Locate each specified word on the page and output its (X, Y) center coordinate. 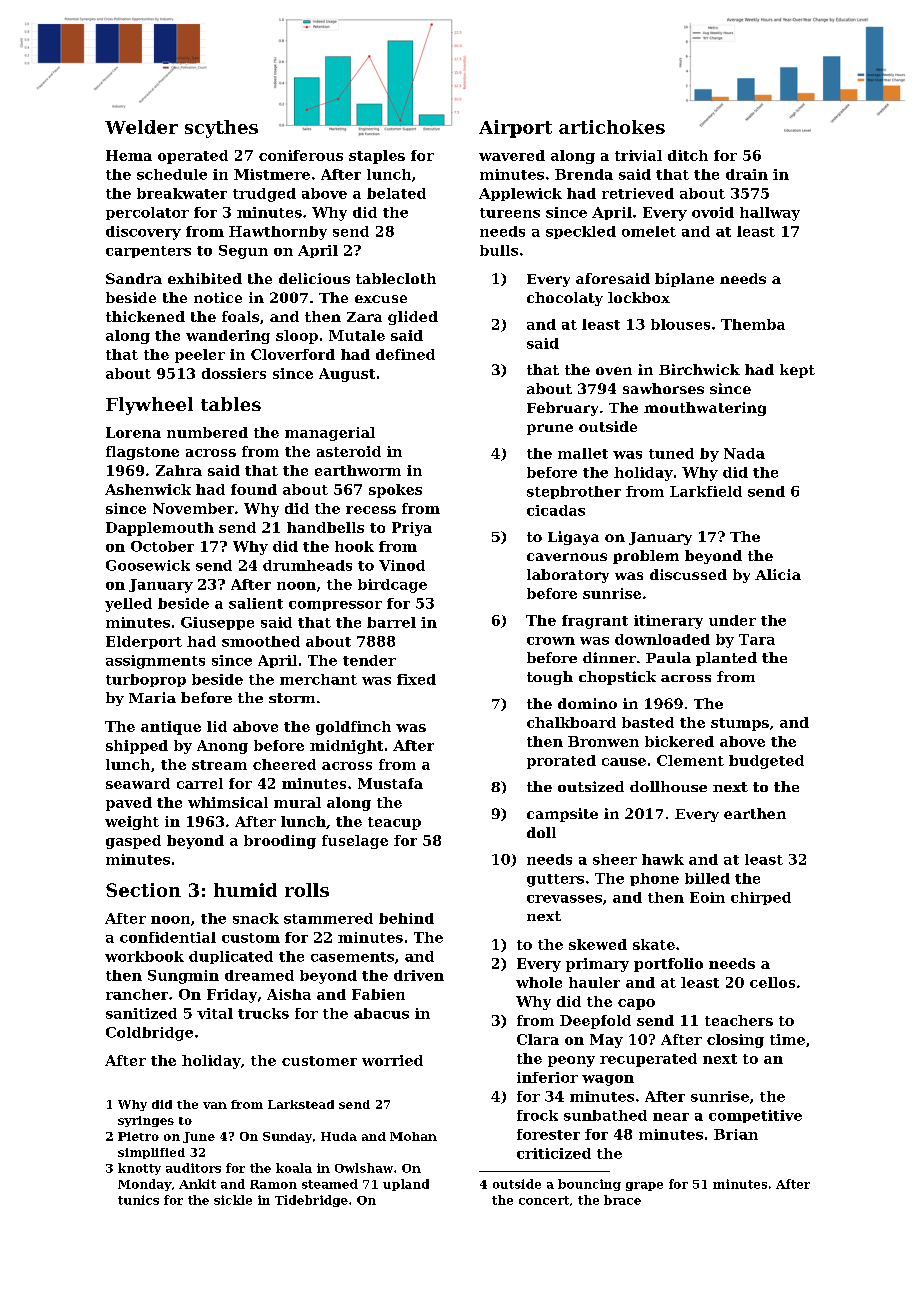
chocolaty (565, 299)
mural (297, 802)
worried (392, 1060)
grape (644, 1186)
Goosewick (148, 565)
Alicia (778, 574)
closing (735, 1041)
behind (406, 918)
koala (294, 1168)
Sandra (134, 278)
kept (797, 371)
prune (550, 429)
